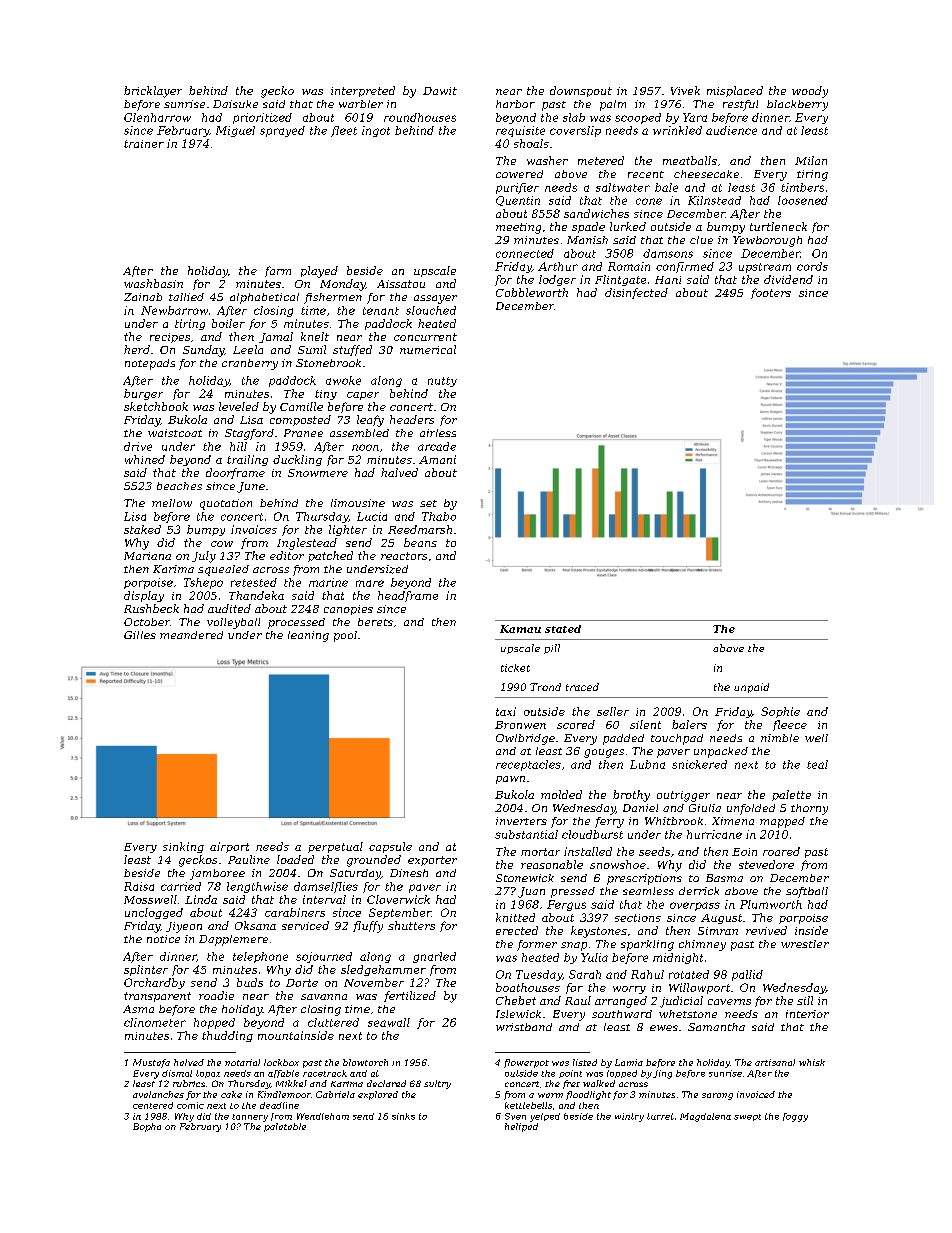 This image has height=1233, width=952. I want to click on nutty, so click(442, 382).
